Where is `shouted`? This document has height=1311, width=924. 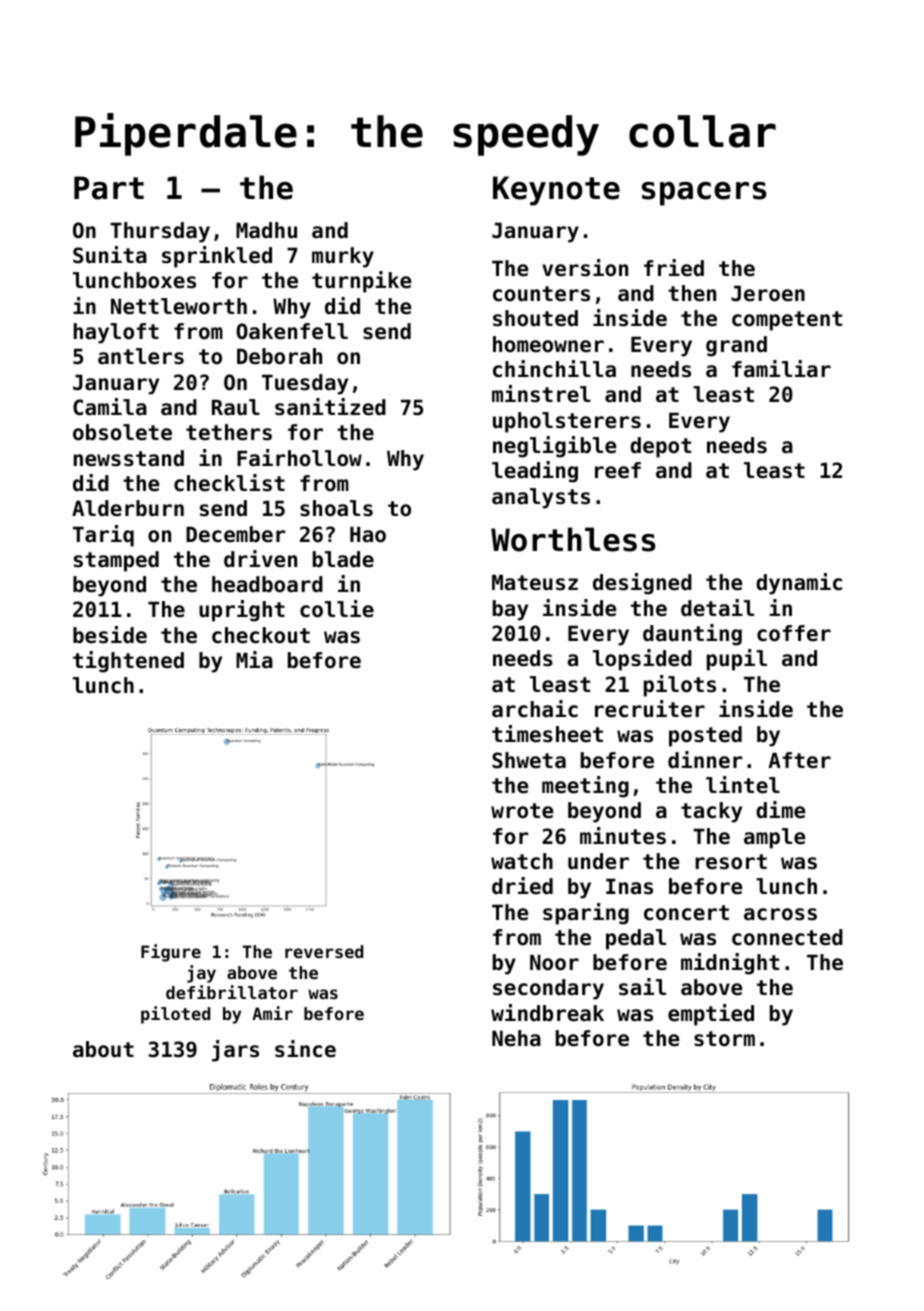 shouted is located at coordinates (535, 318).
